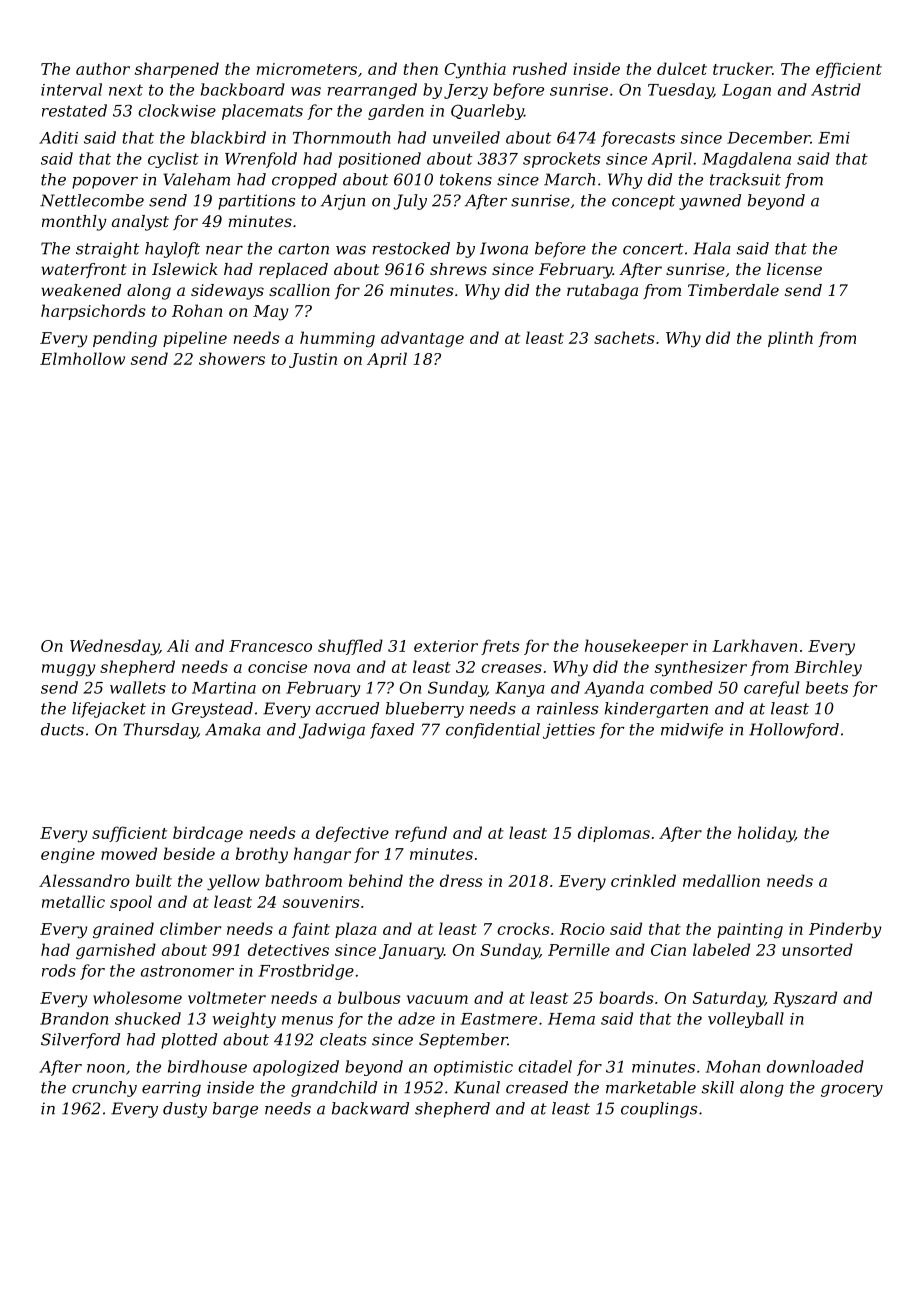 Image resolution: width=924 pixels, height=1308 pixels. I want to click on exterior, so click(446, 646).
